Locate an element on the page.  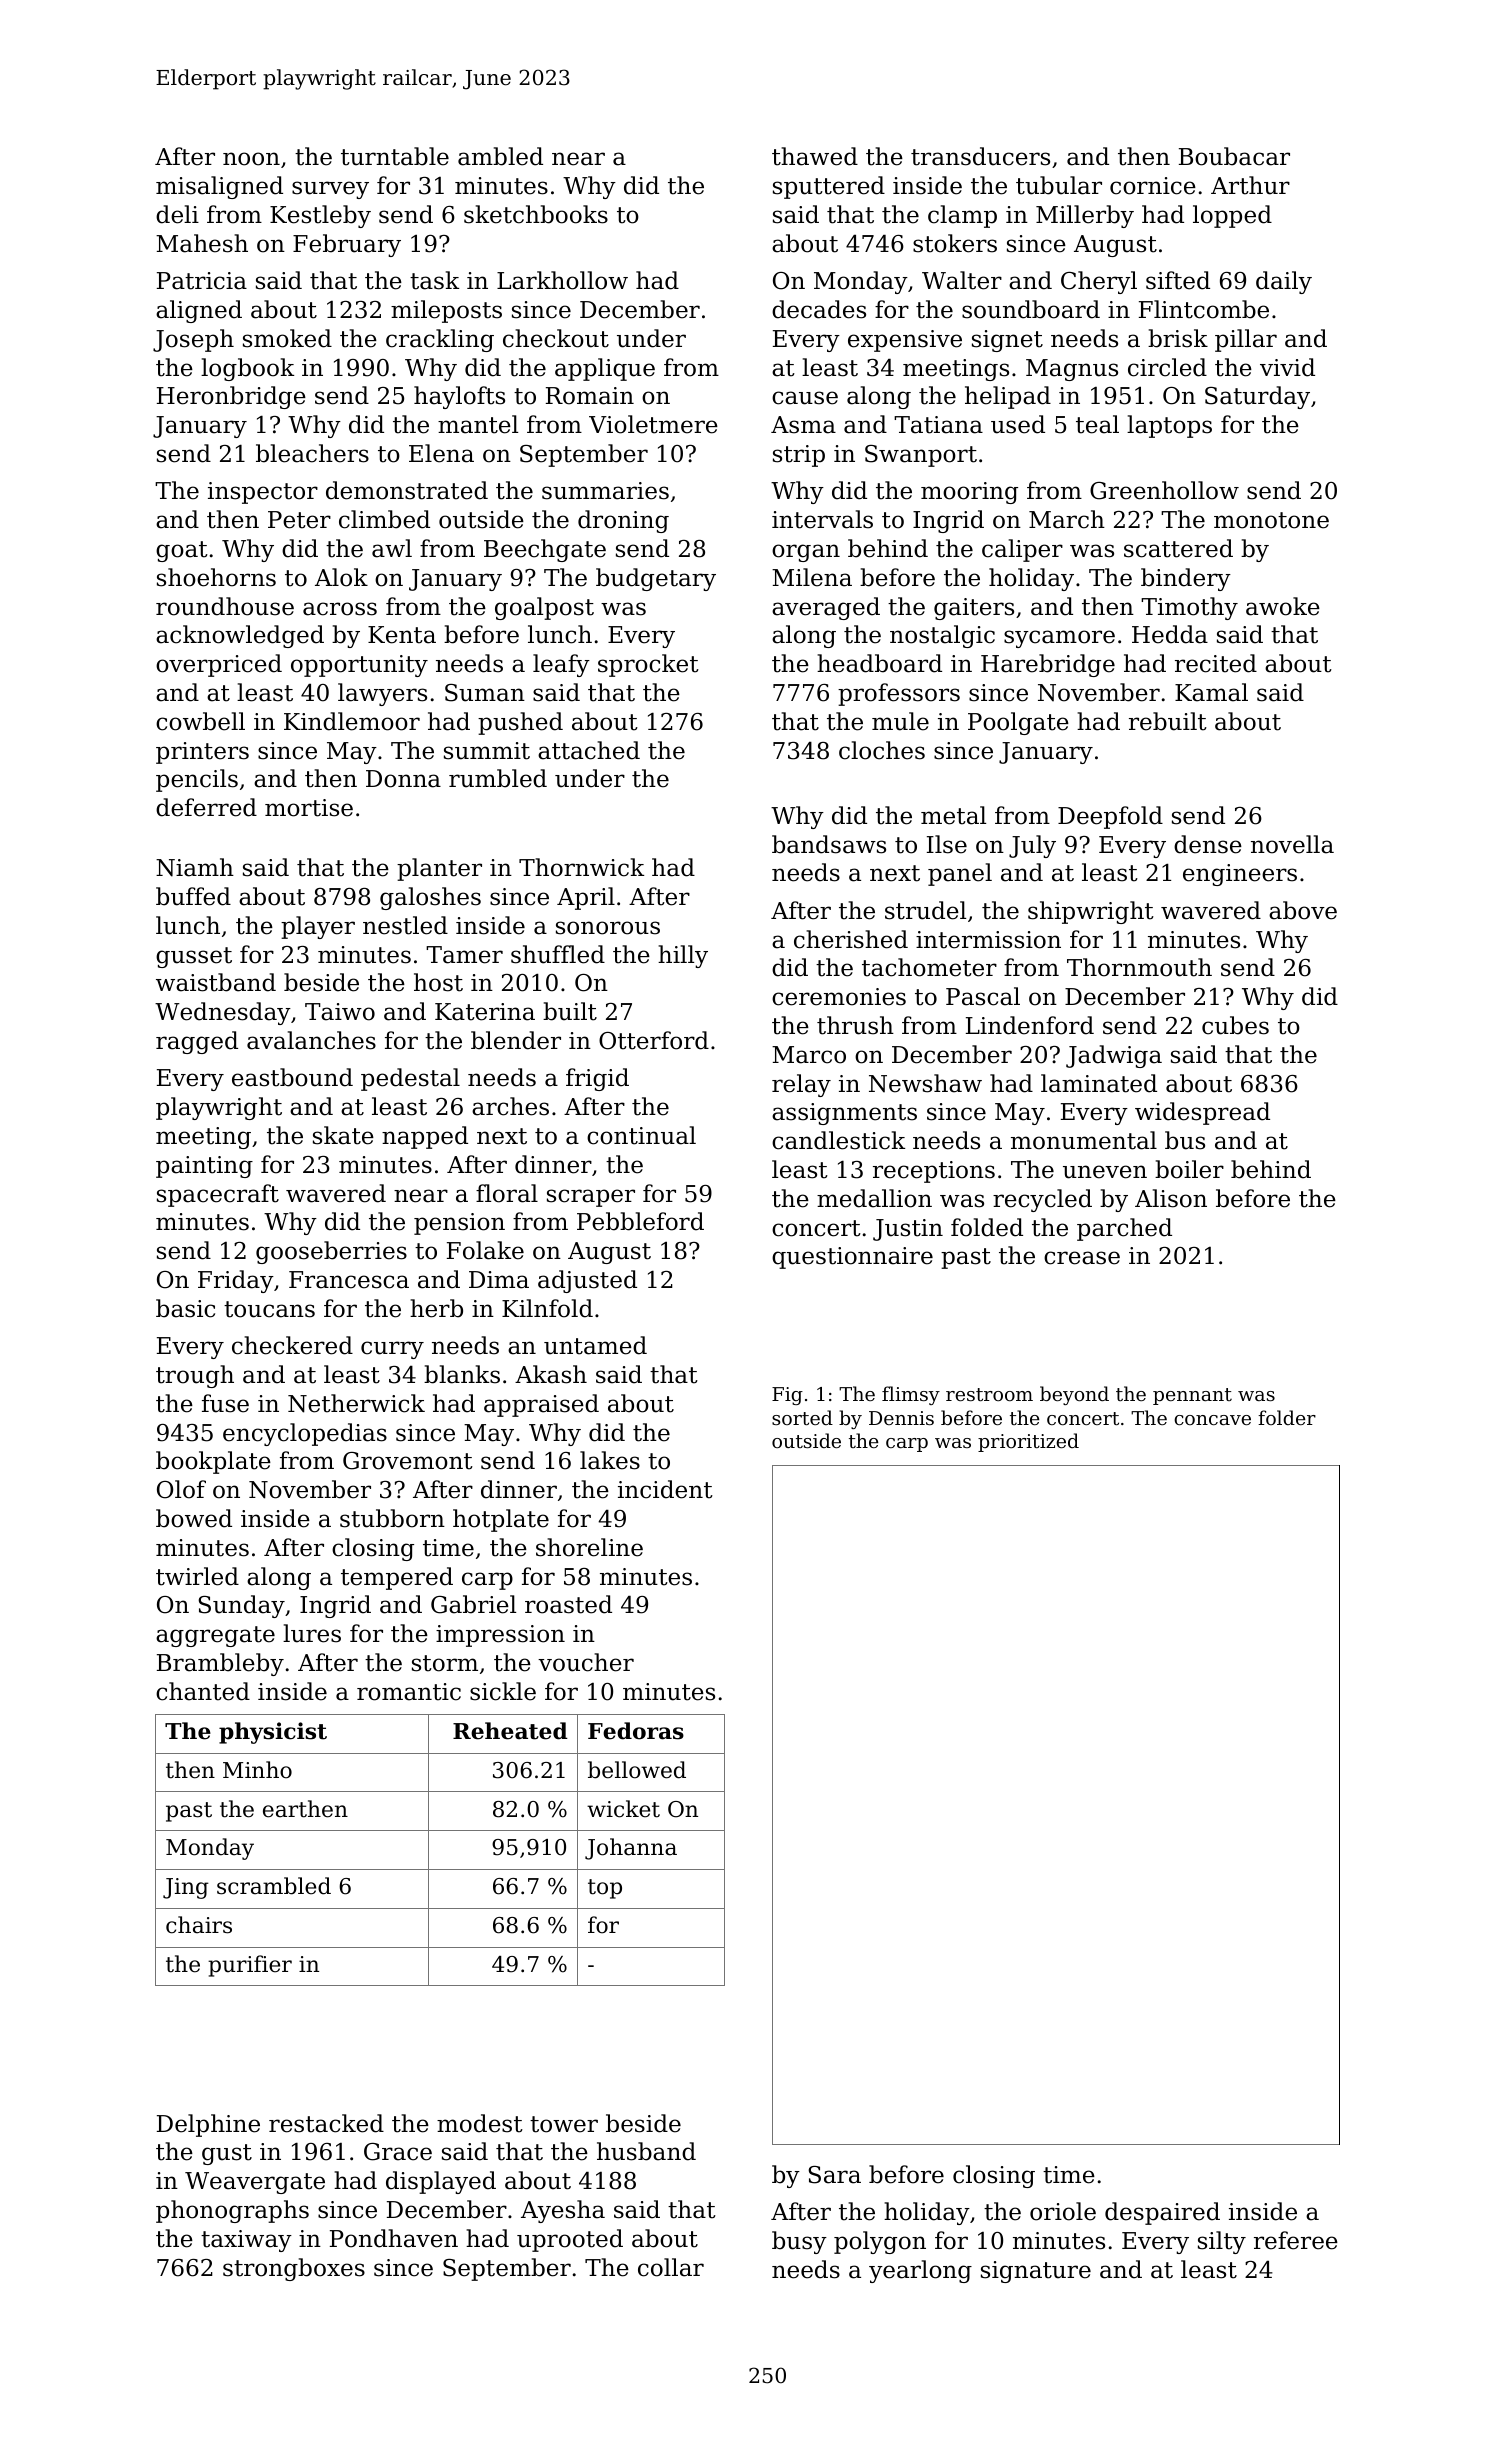
awoke is located at coordinates (1283, 606).
